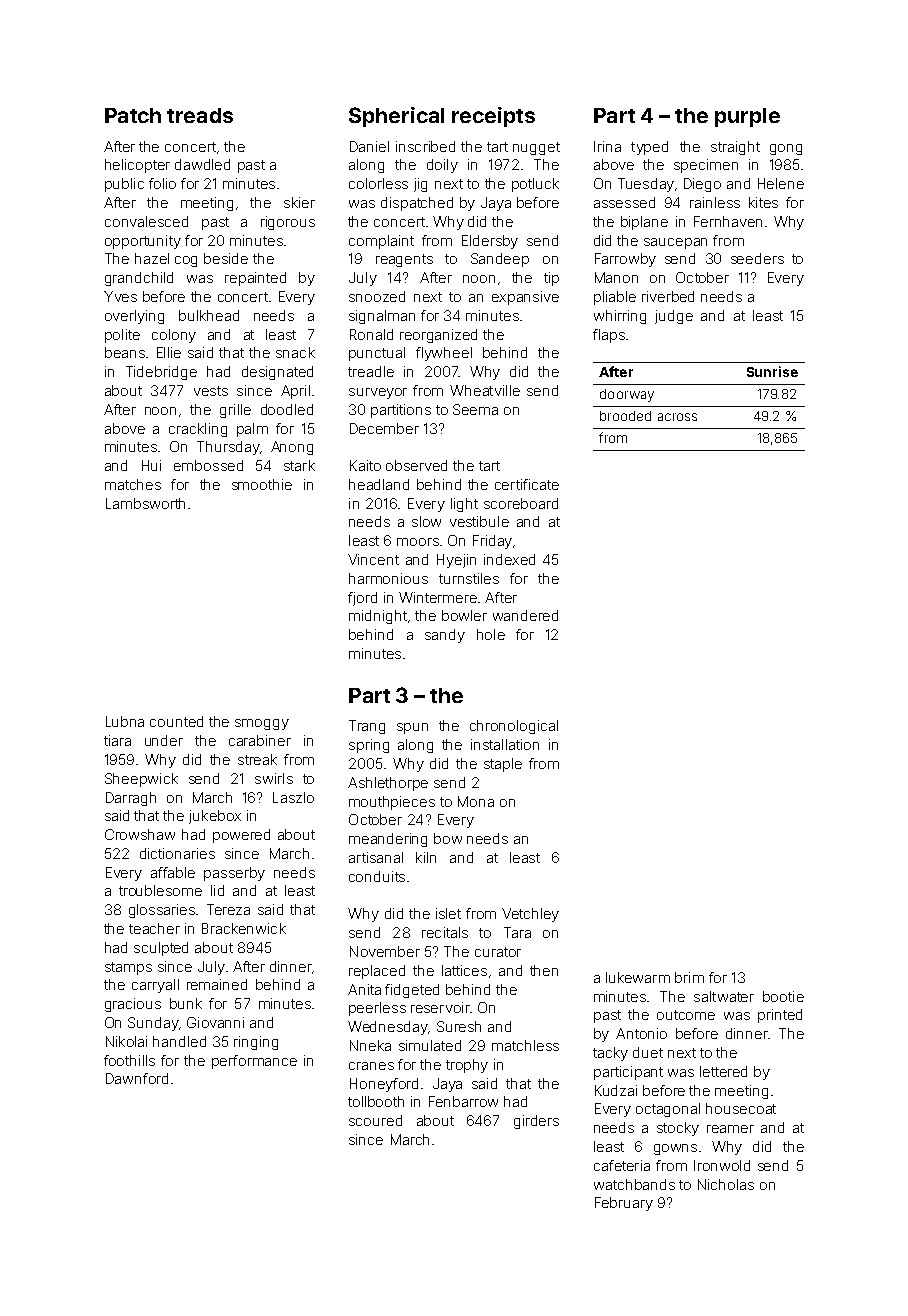 The width and height of the page is (908, 1316). Describe the element at coordinates (536, 148) in the page. I see `nugget` at that location.
